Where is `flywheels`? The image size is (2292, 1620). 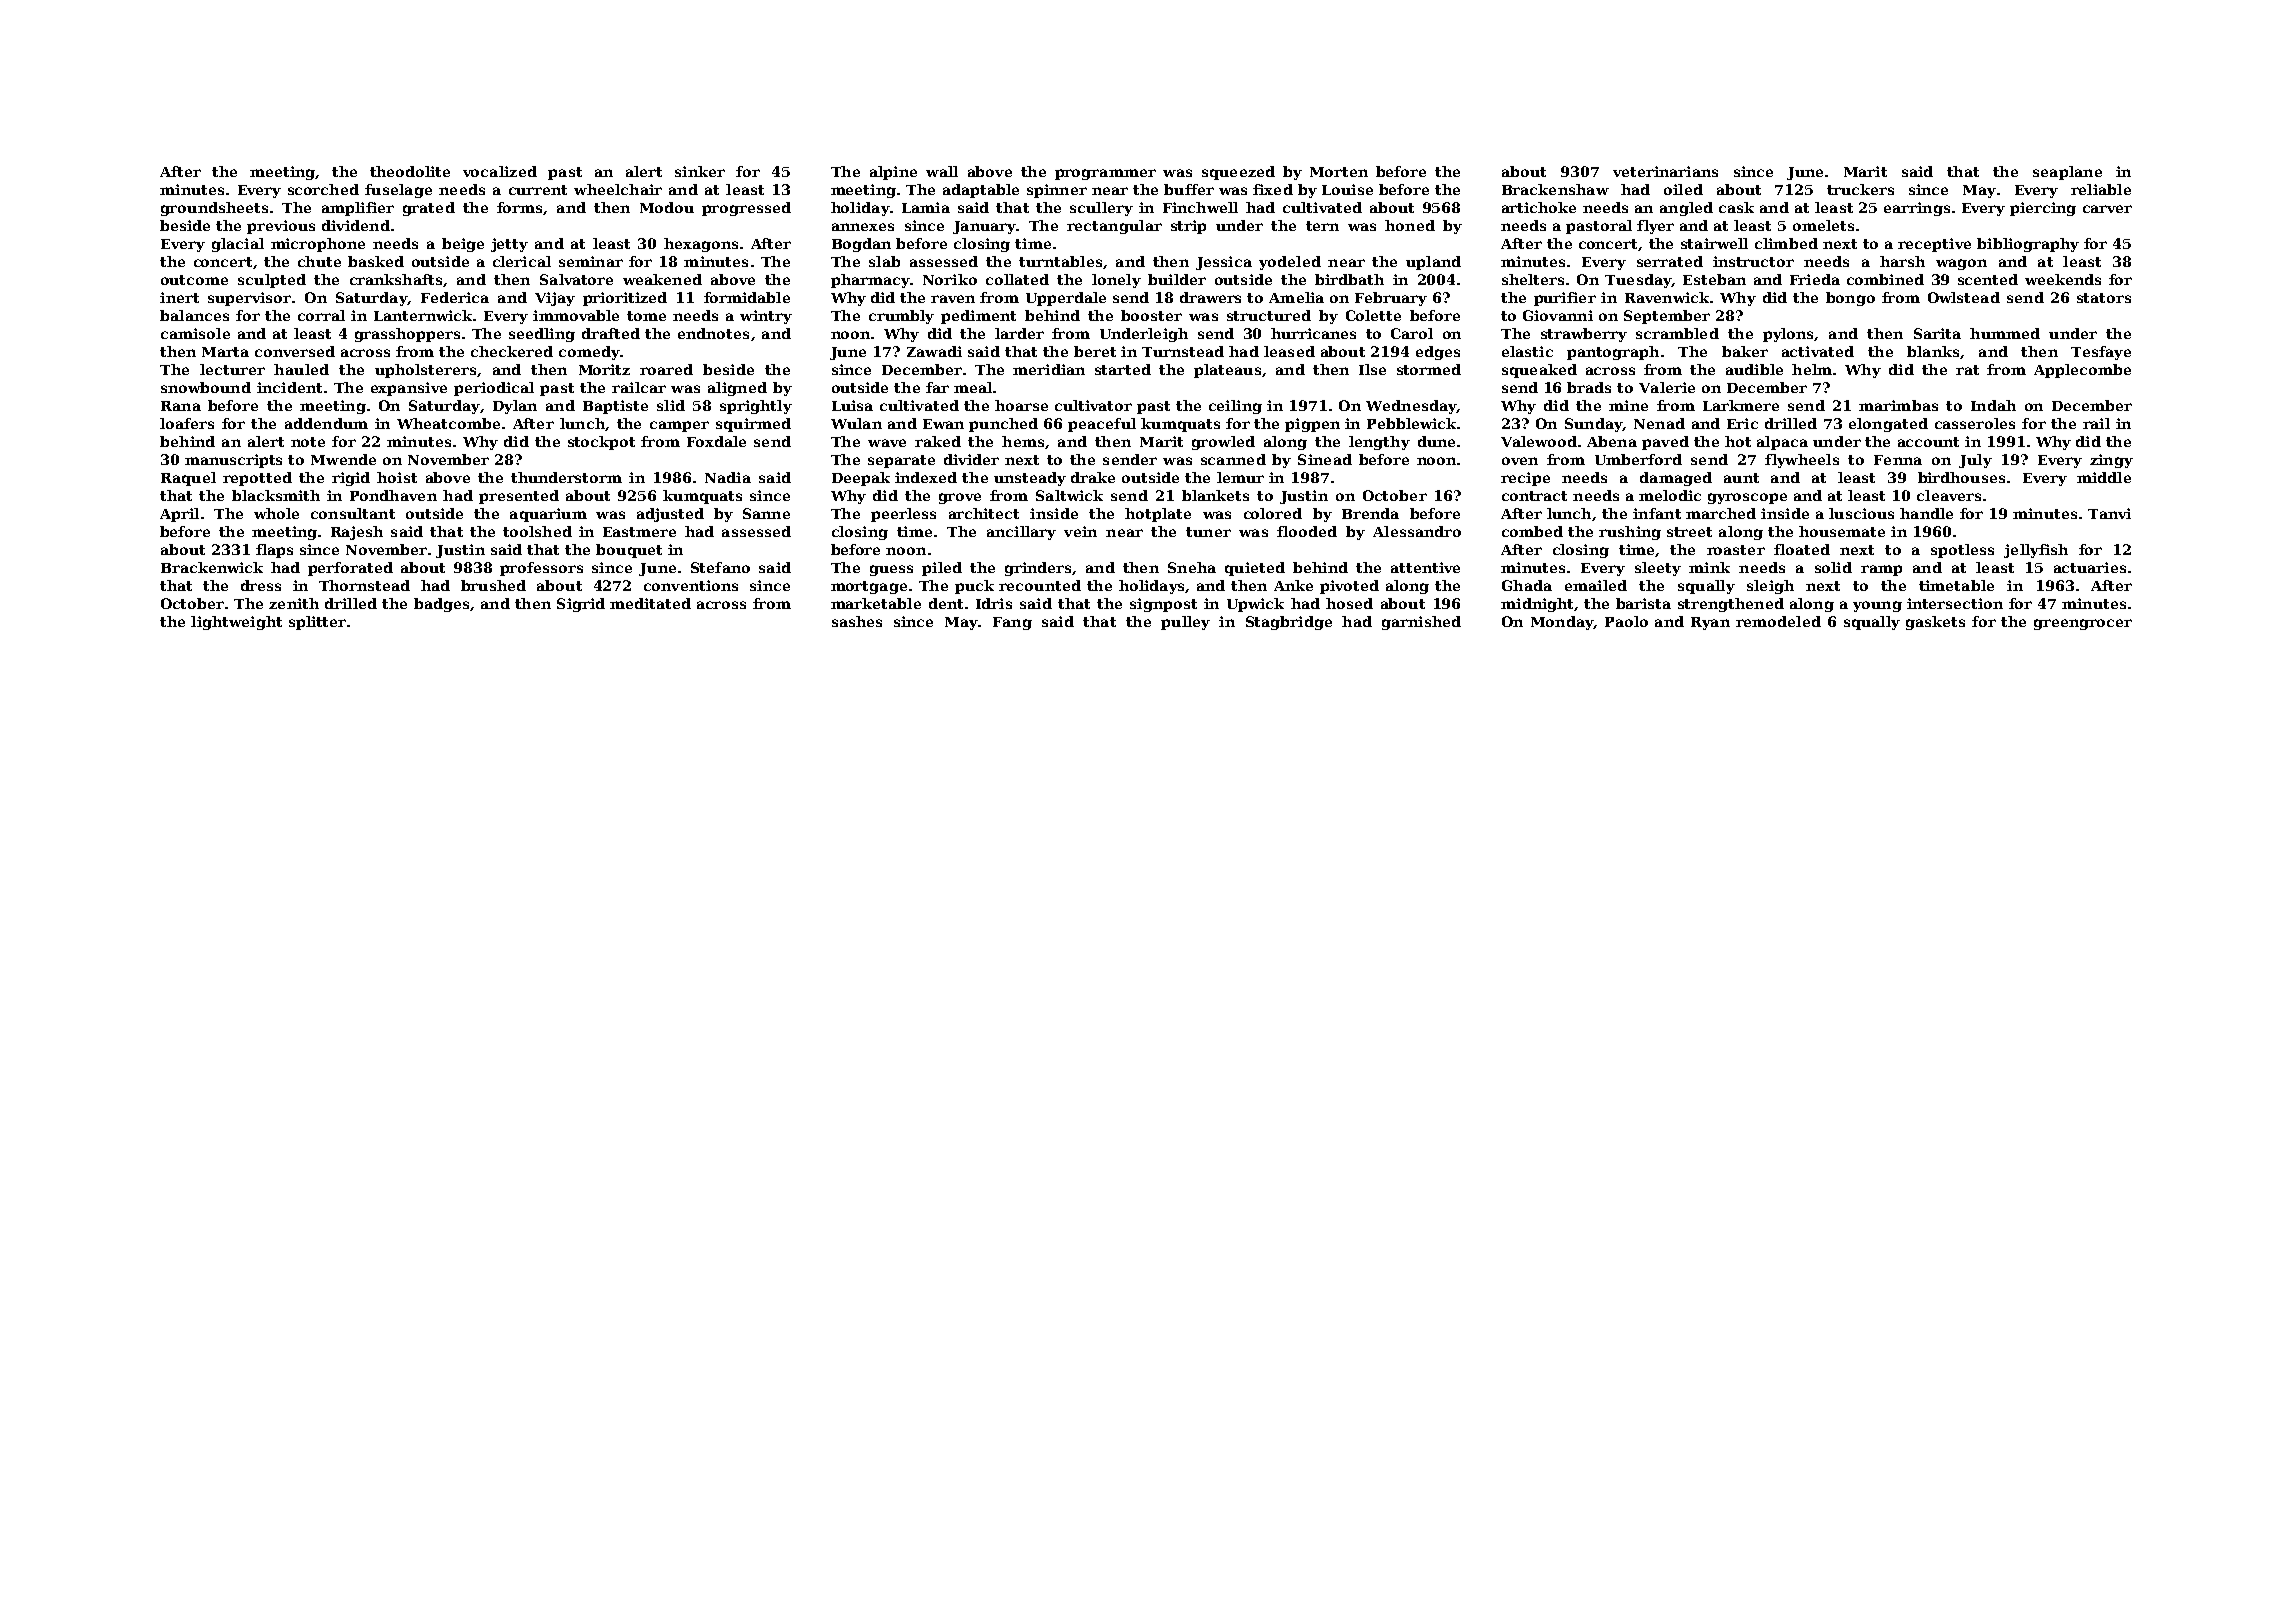
flywheels is located at coordinates (1802, 461).
